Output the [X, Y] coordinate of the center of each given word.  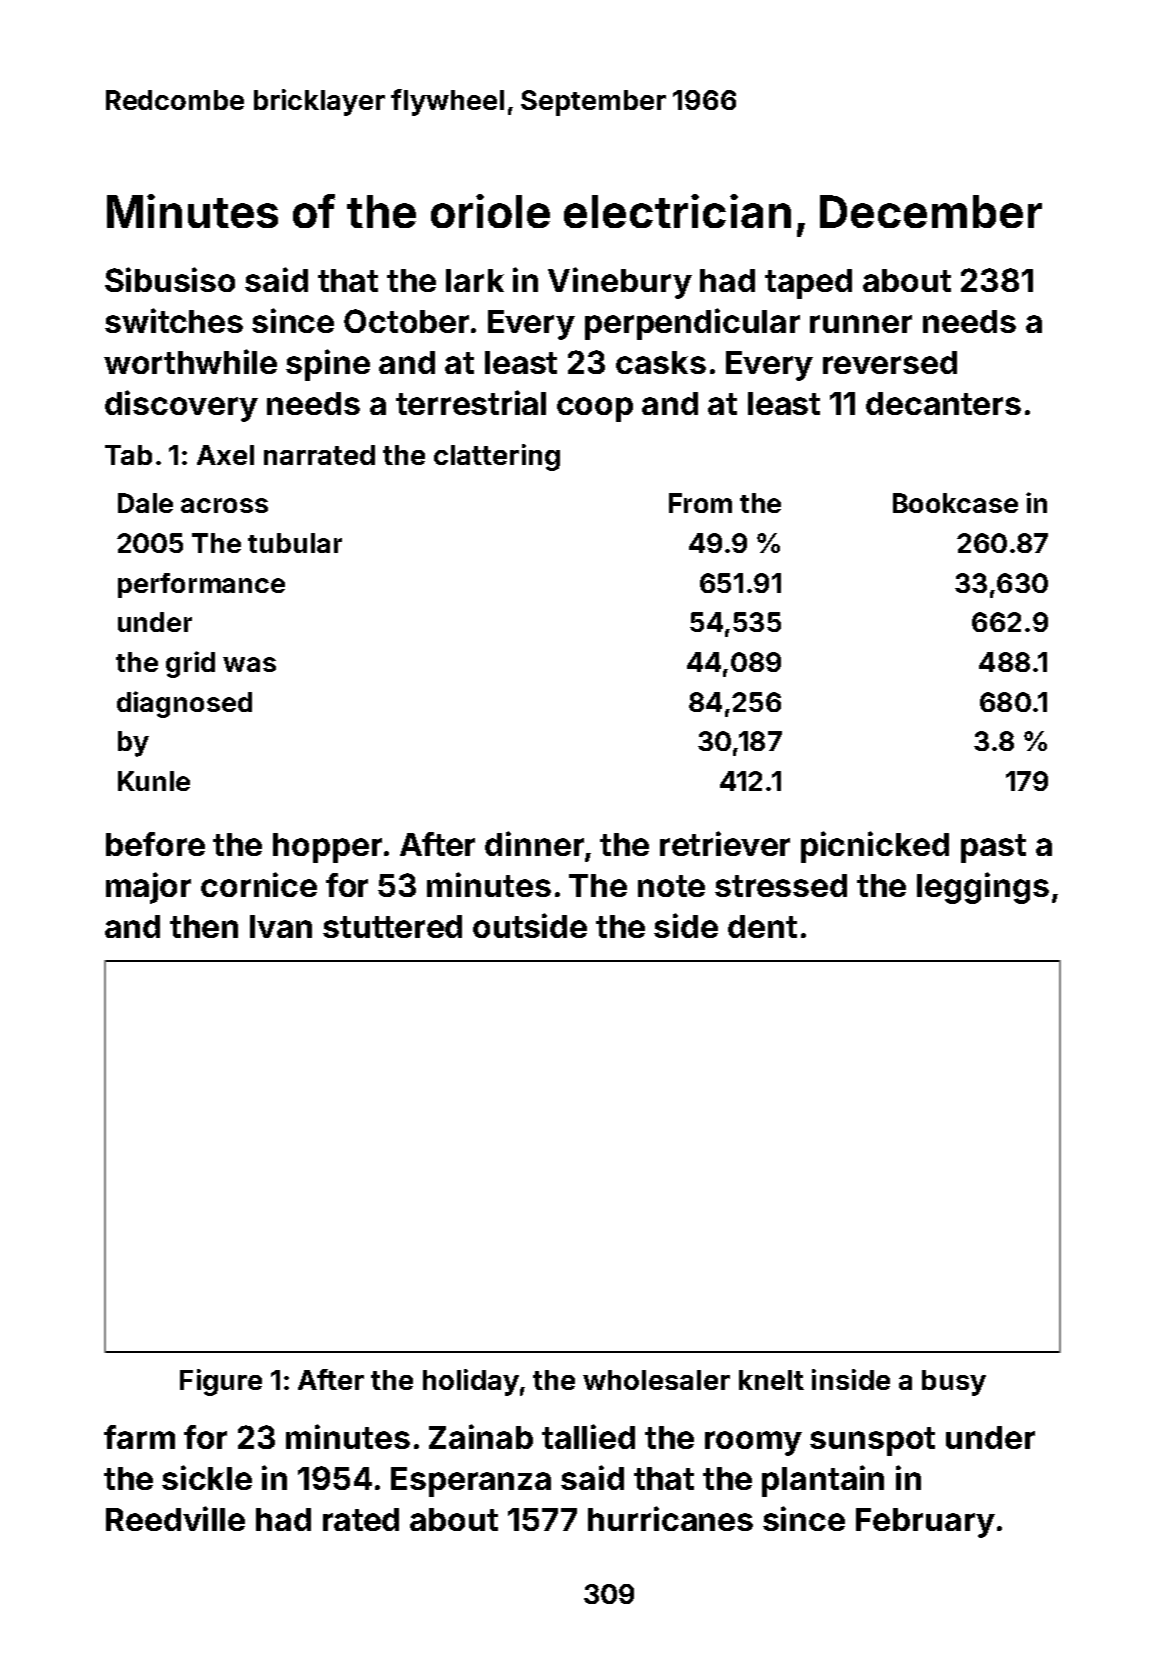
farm [139, 1437]
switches [174, 320]
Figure [221, 1382]
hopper [327, 848]
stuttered [392, 926]
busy [954, 1383]
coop [595, 409]
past [993, 848]
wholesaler [656, 1380]
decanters [943, 403]
